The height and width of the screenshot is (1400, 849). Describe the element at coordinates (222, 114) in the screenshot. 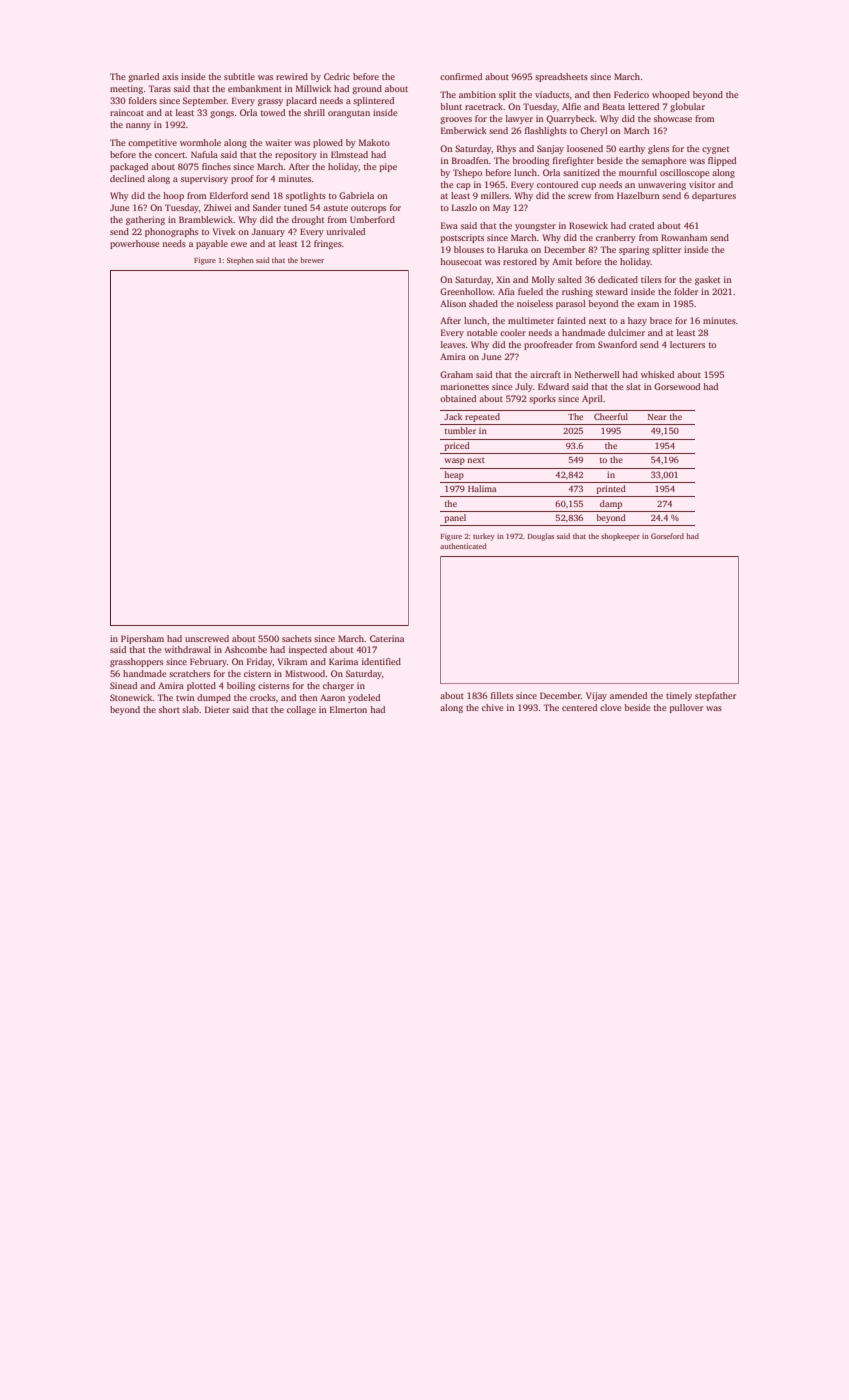

I see `gongs` at that location.
